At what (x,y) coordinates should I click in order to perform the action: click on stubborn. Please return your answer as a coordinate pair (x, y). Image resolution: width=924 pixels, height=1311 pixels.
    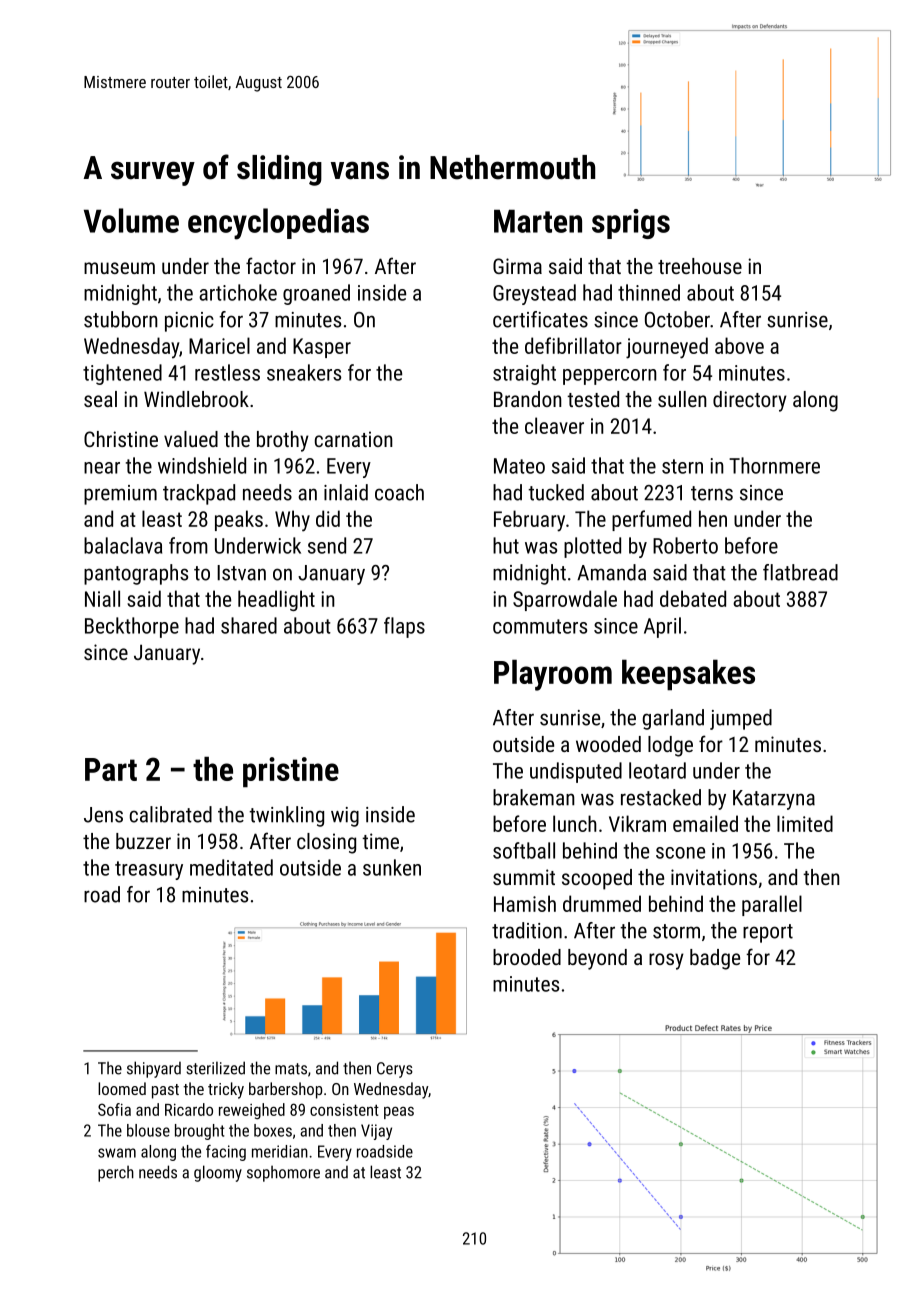
    Looking at the image, I should click on (121, 319).
